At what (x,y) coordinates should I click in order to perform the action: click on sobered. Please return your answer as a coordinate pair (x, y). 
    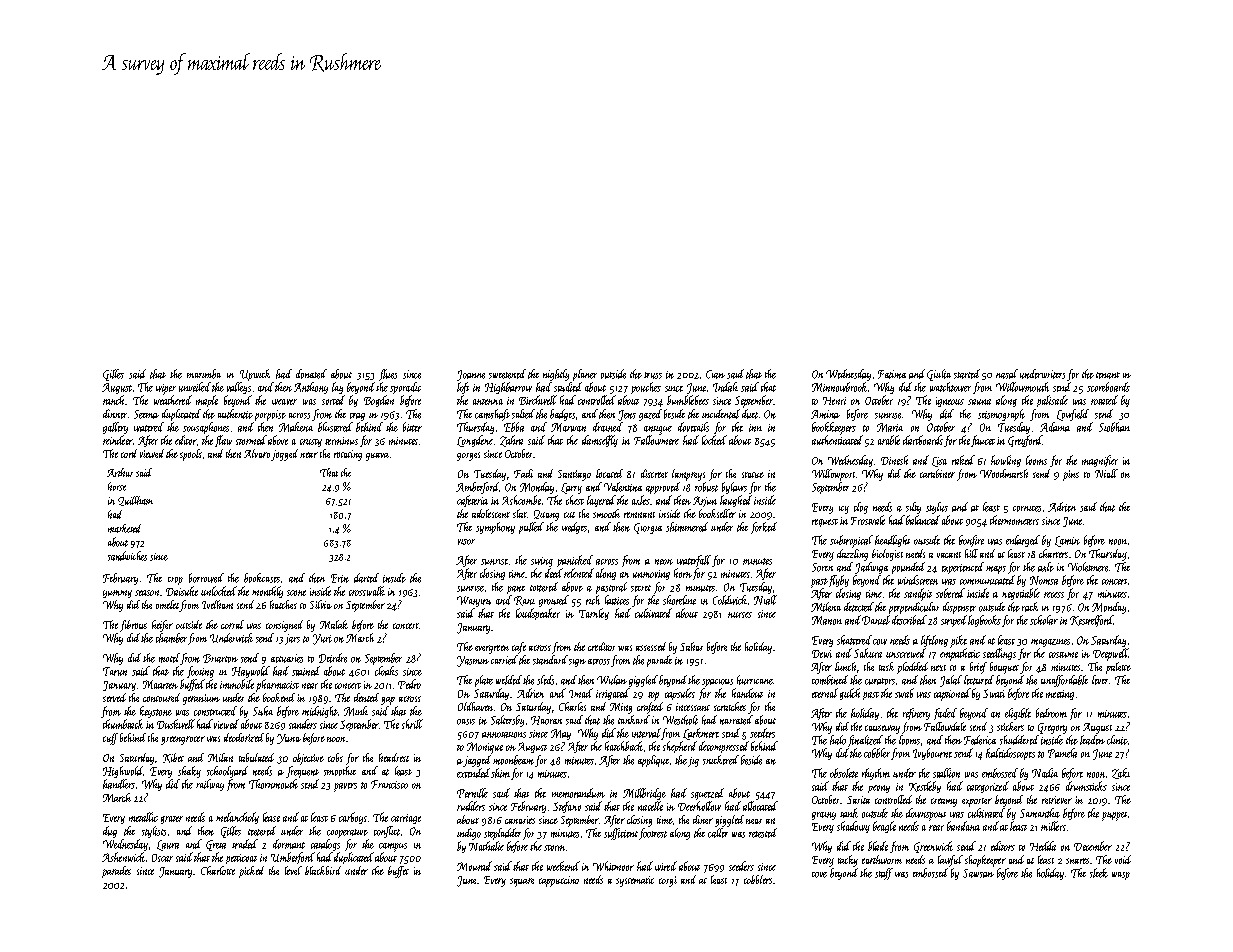
    Looking at the image, I should click on (950, 593).
